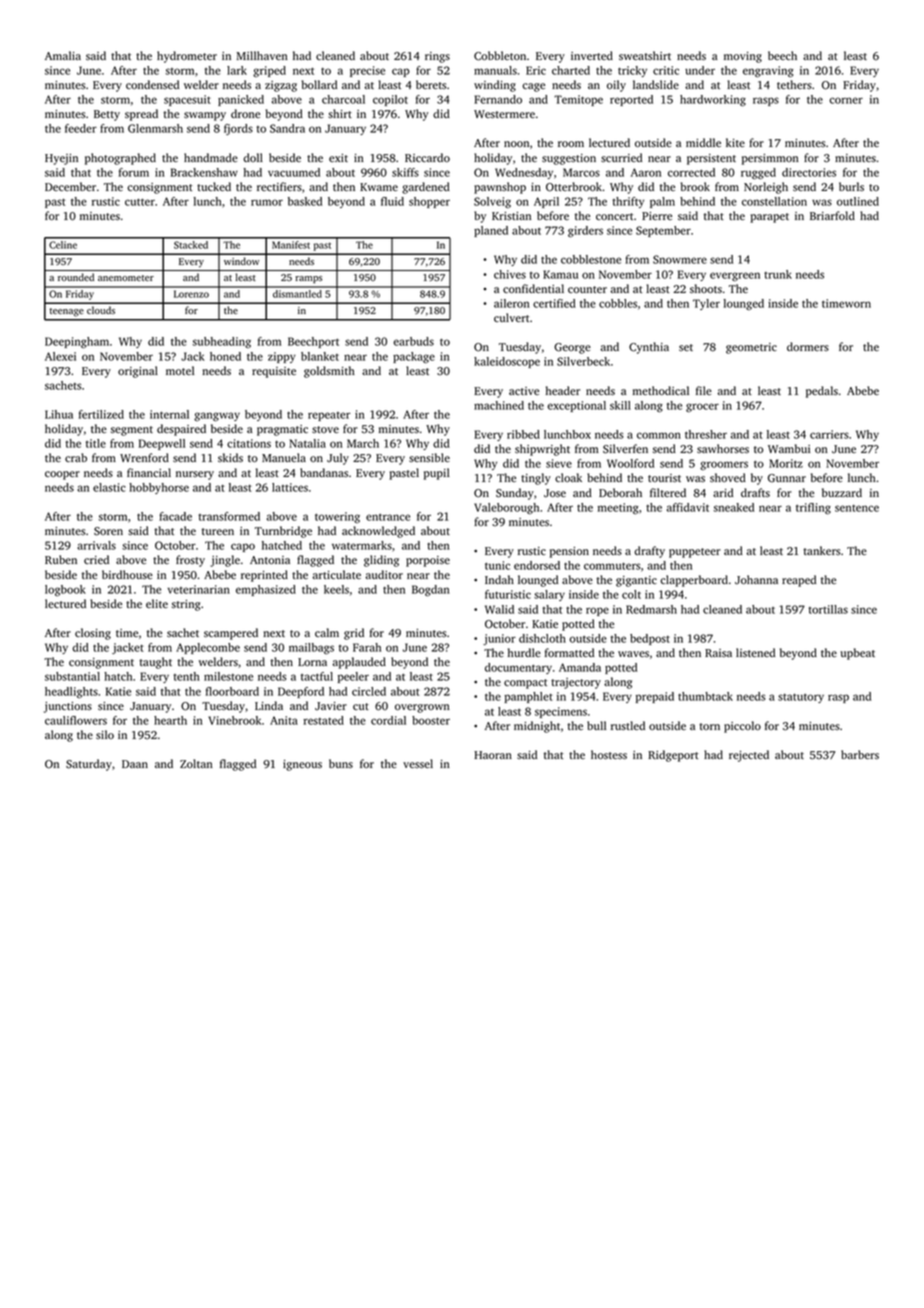  Describe the element at coordinates (229, 516) in the screenshot. I see `transformed` at that location.
